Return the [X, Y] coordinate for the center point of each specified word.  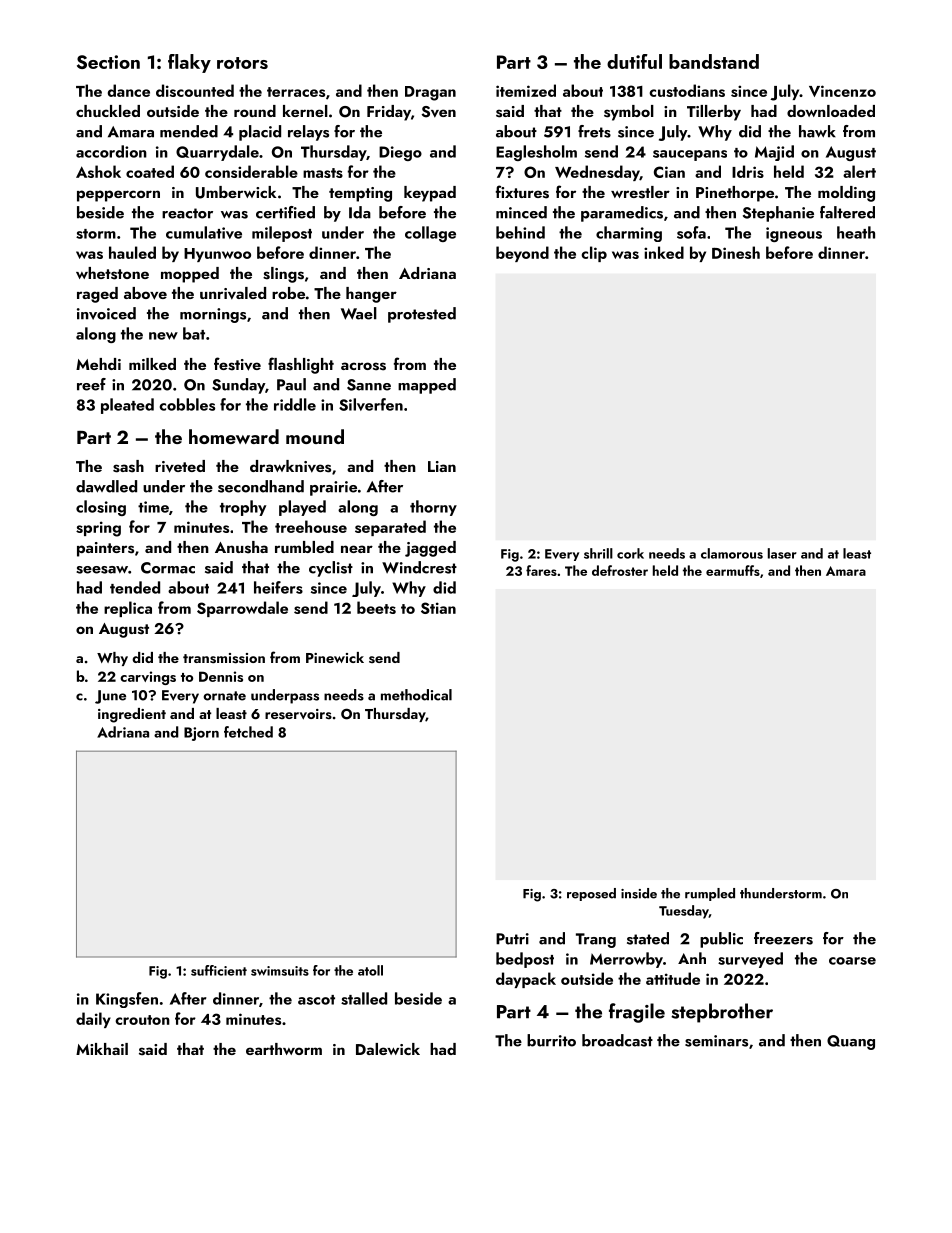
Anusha [241, 547]
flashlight [301, 365]
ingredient [132, 715]
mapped [427, 386]
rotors [242, 63]
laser [782, 553]
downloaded [831, 111]
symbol [629, 113]
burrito [551, 1040]
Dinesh [736, 252]
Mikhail [102, 1049]
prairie [333, 488]
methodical [416, 695]
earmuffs [733, 570]
